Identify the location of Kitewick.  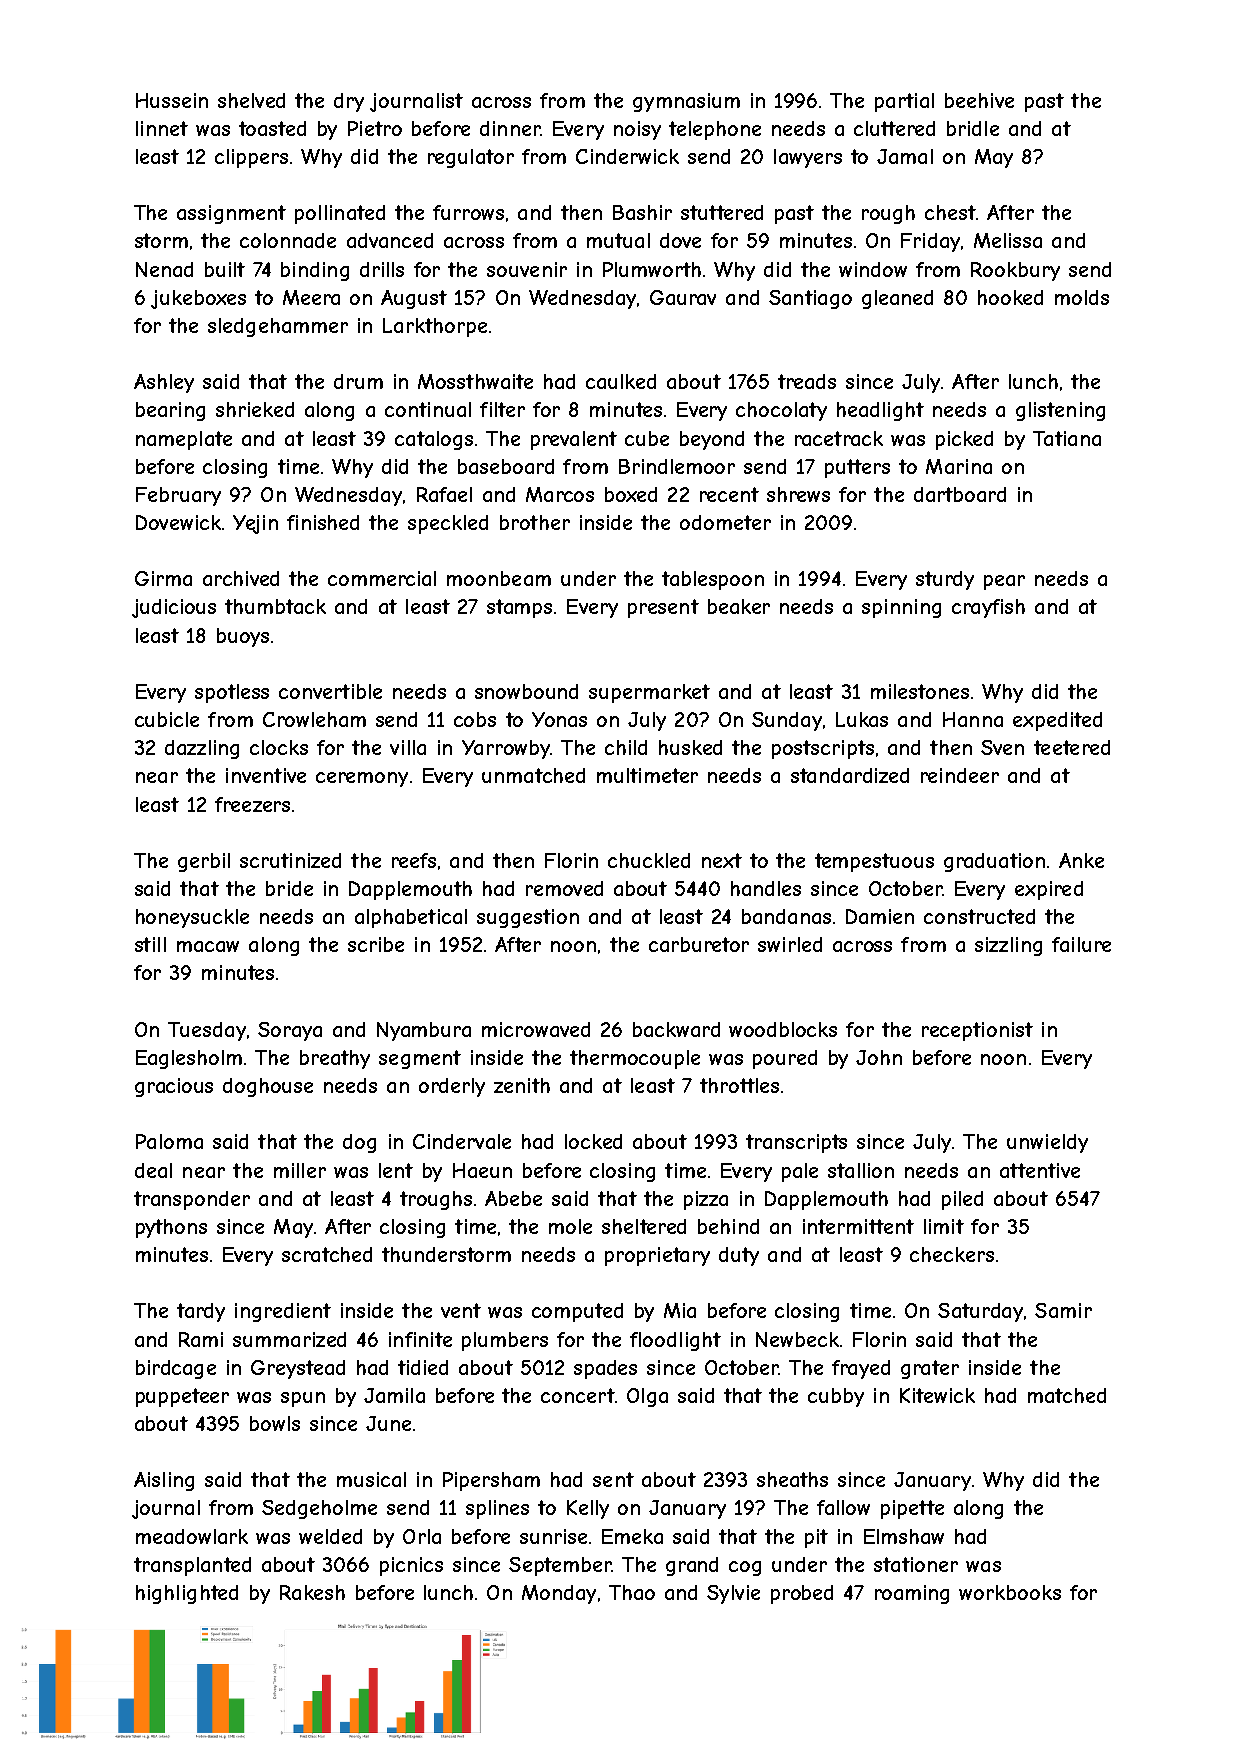
(937, 1395).
